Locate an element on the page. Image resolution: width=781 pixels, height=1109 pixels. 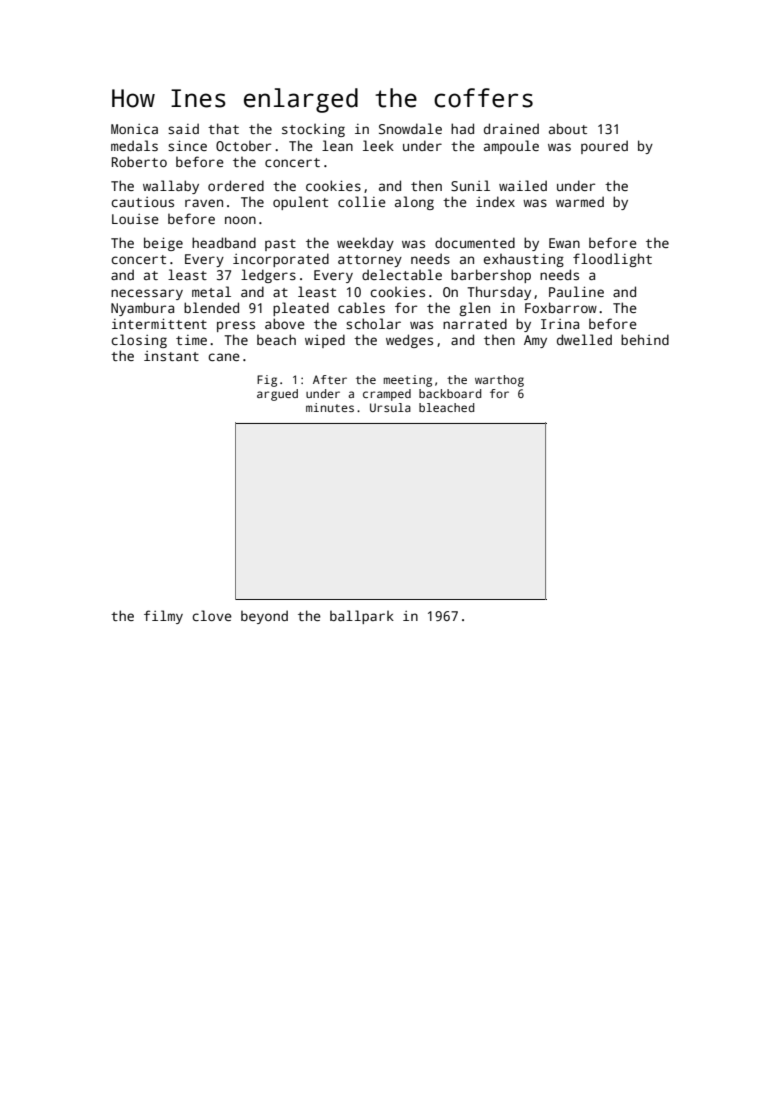
Monica is located at coordinates (134, 129).
